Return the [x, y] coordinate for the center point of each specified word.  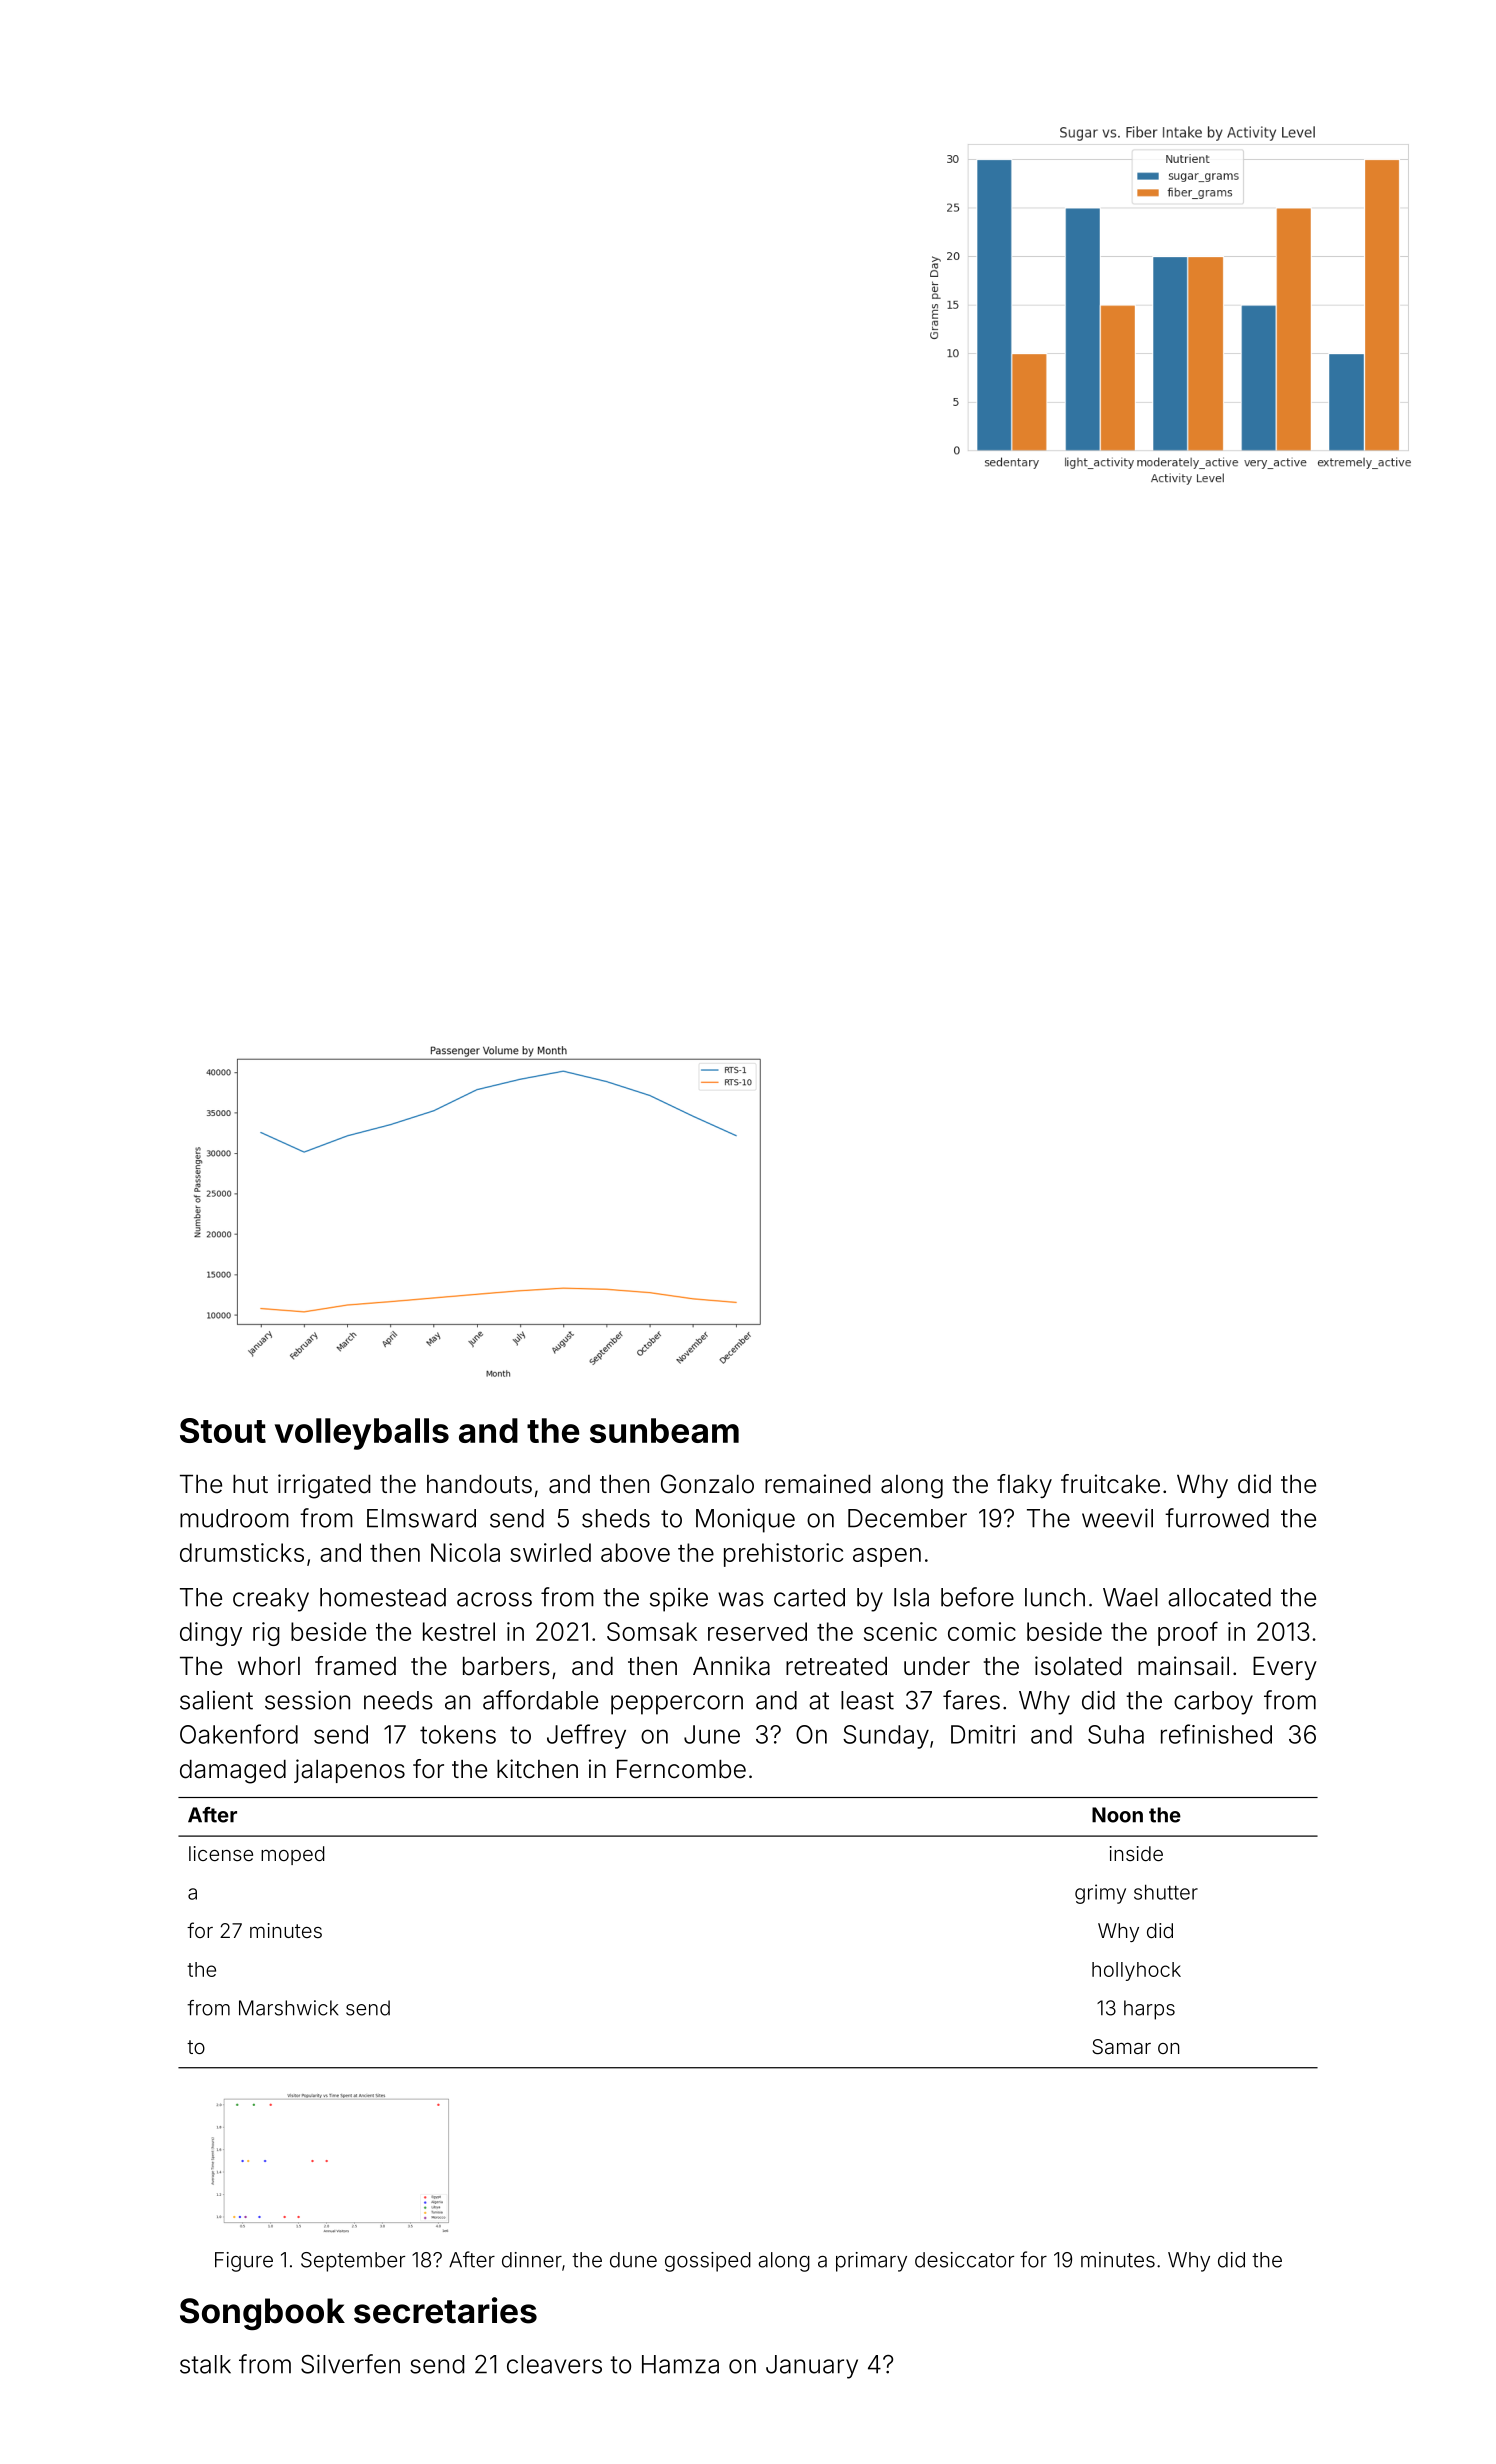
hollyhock [1136, 1971]
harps [1149, 2010]
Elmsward [421, 1518]
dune [633, 2260]
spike [679, 1600]
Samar [1121, 2046]
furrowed [1217, 1518]
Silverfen [350, 2364]
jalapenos [349, 1771]
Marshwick [288, 2008]
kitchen [537, 1769]
